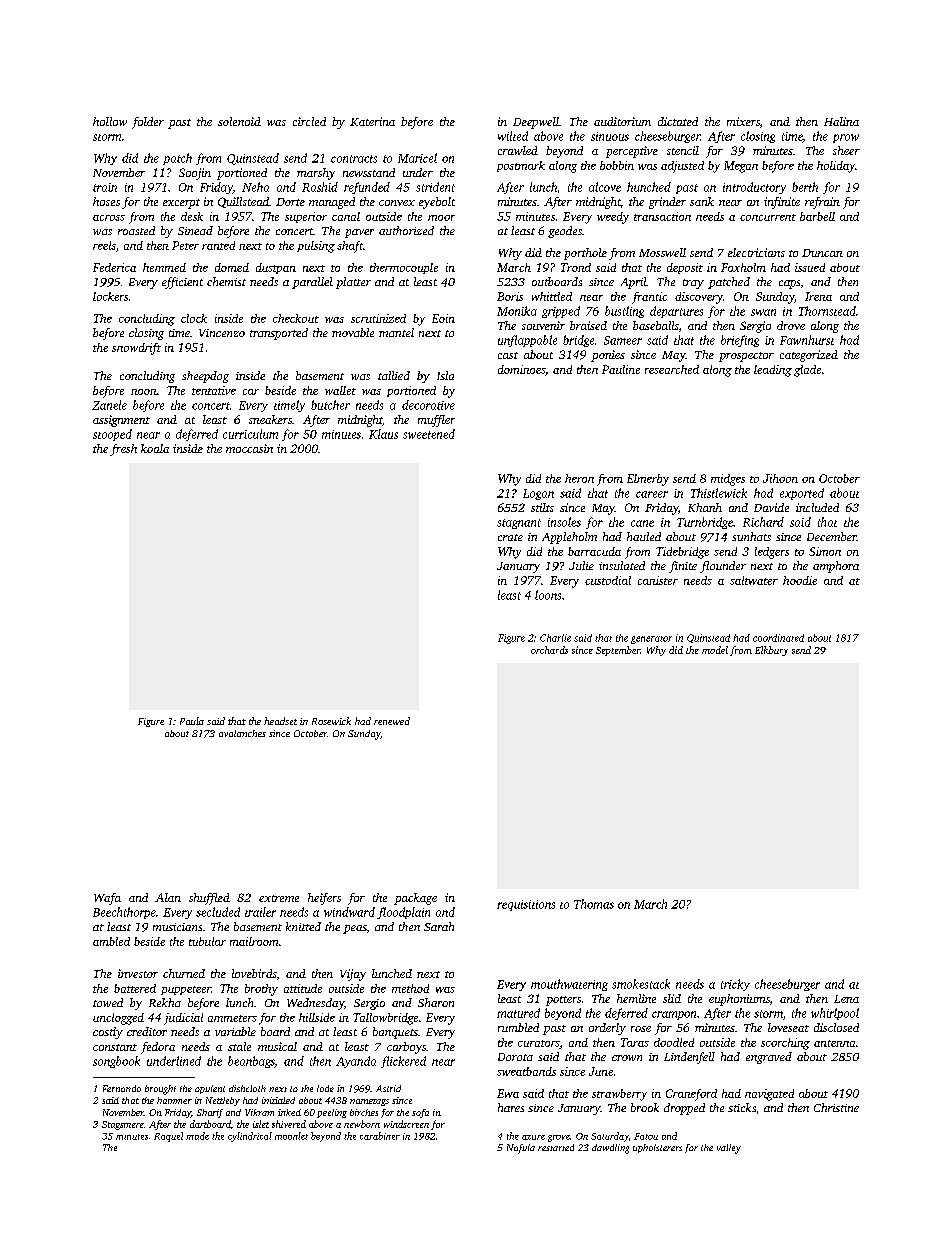  What do you see at coordinates (168, 1137) in the screenshot?
I see `Raquel` at bounding box center [168, 1137].
